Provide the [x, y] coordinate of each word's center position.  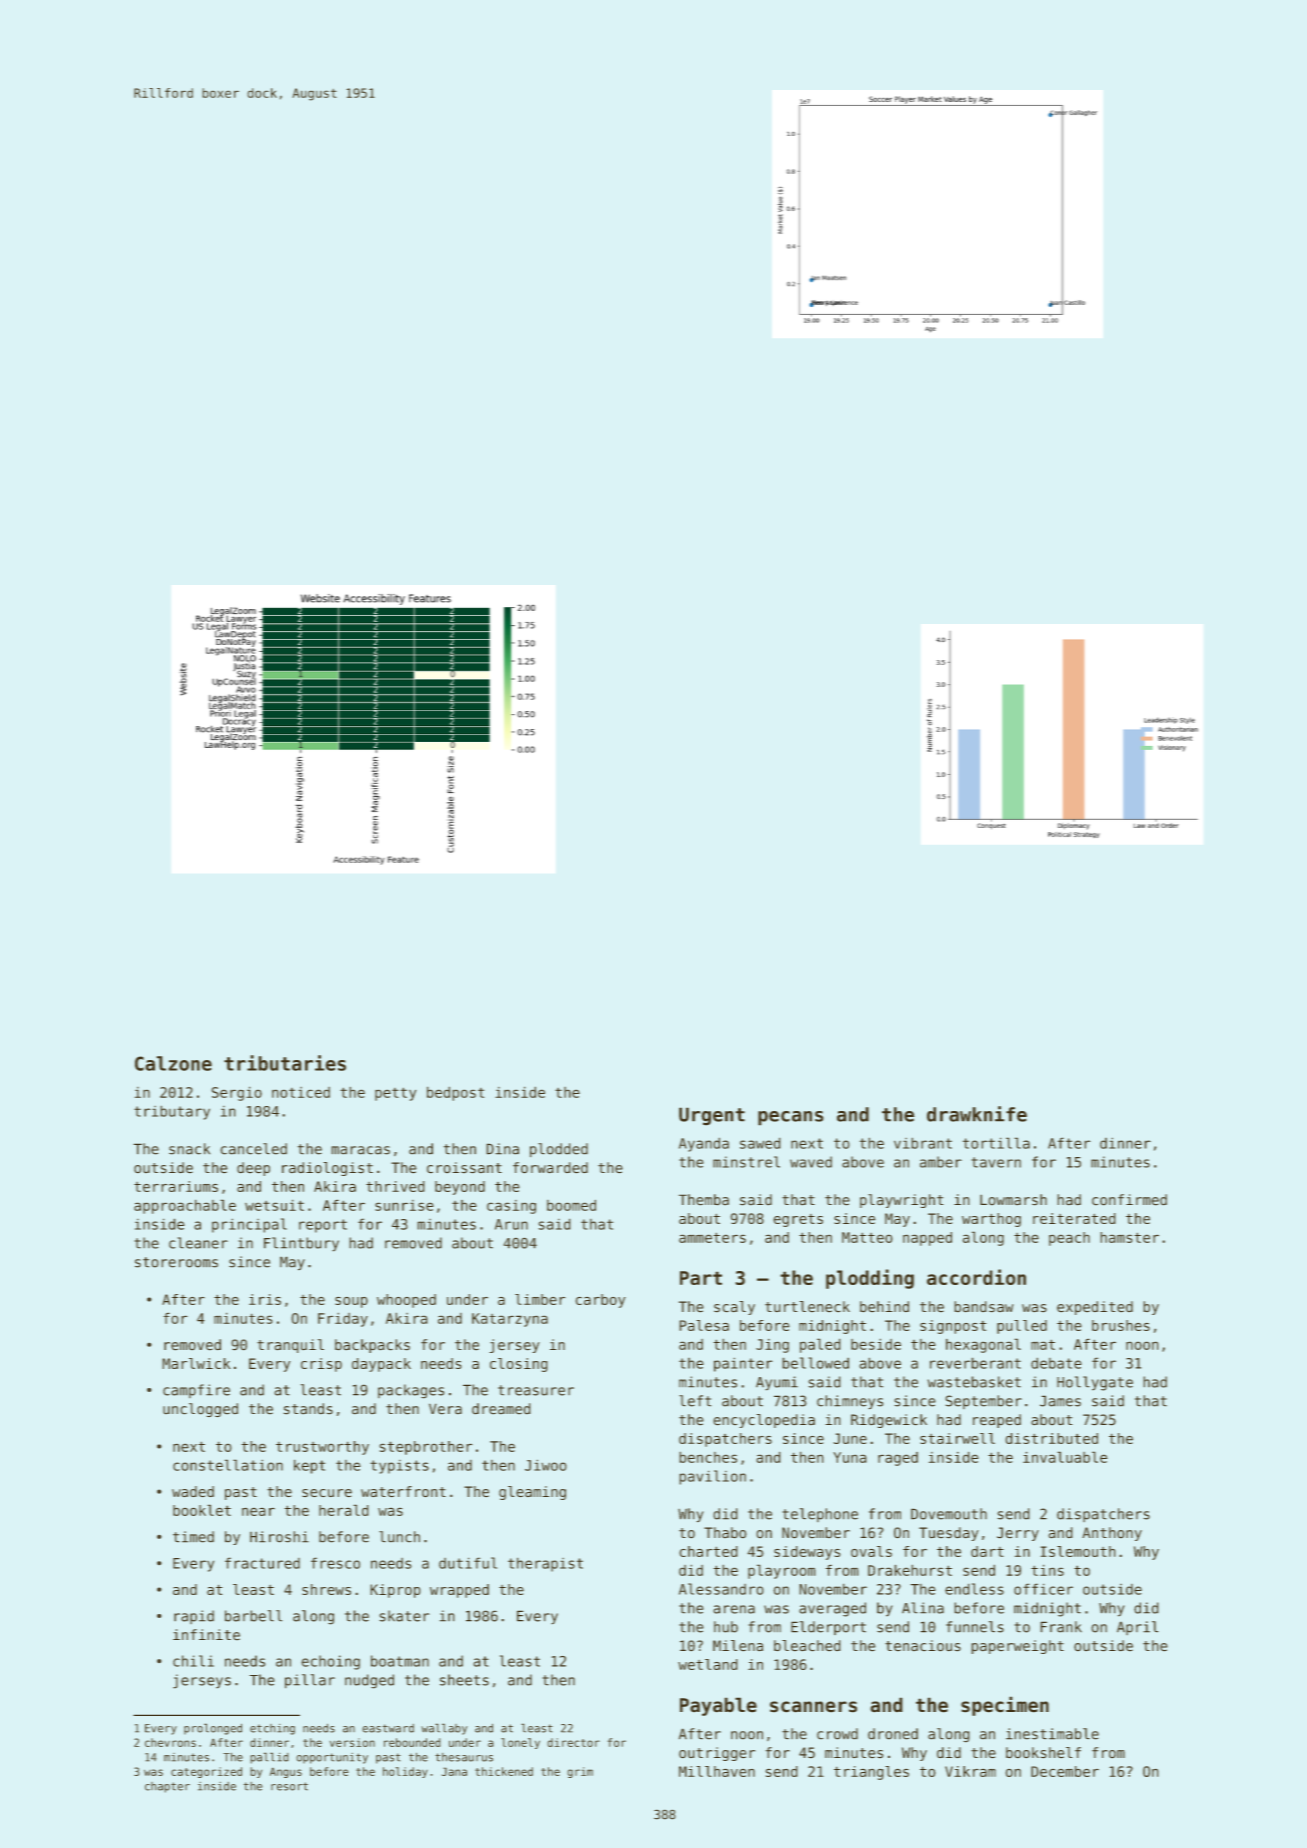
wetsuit [274, 1205]
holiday [405, 1772]
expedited [1095, 1308]
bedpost [455, 1093]
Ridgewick [889, 1421]
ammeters [712, 1237]
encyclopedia [764, 1421]
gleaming [532, 1493]
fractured [262, 1563]
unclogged [200, 1410]
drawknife [977, 1114]
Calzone [173, 1063]
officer [1043, 1589]
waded [193, 1492]
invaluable [1065, 1457]
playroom [782, 1571]
